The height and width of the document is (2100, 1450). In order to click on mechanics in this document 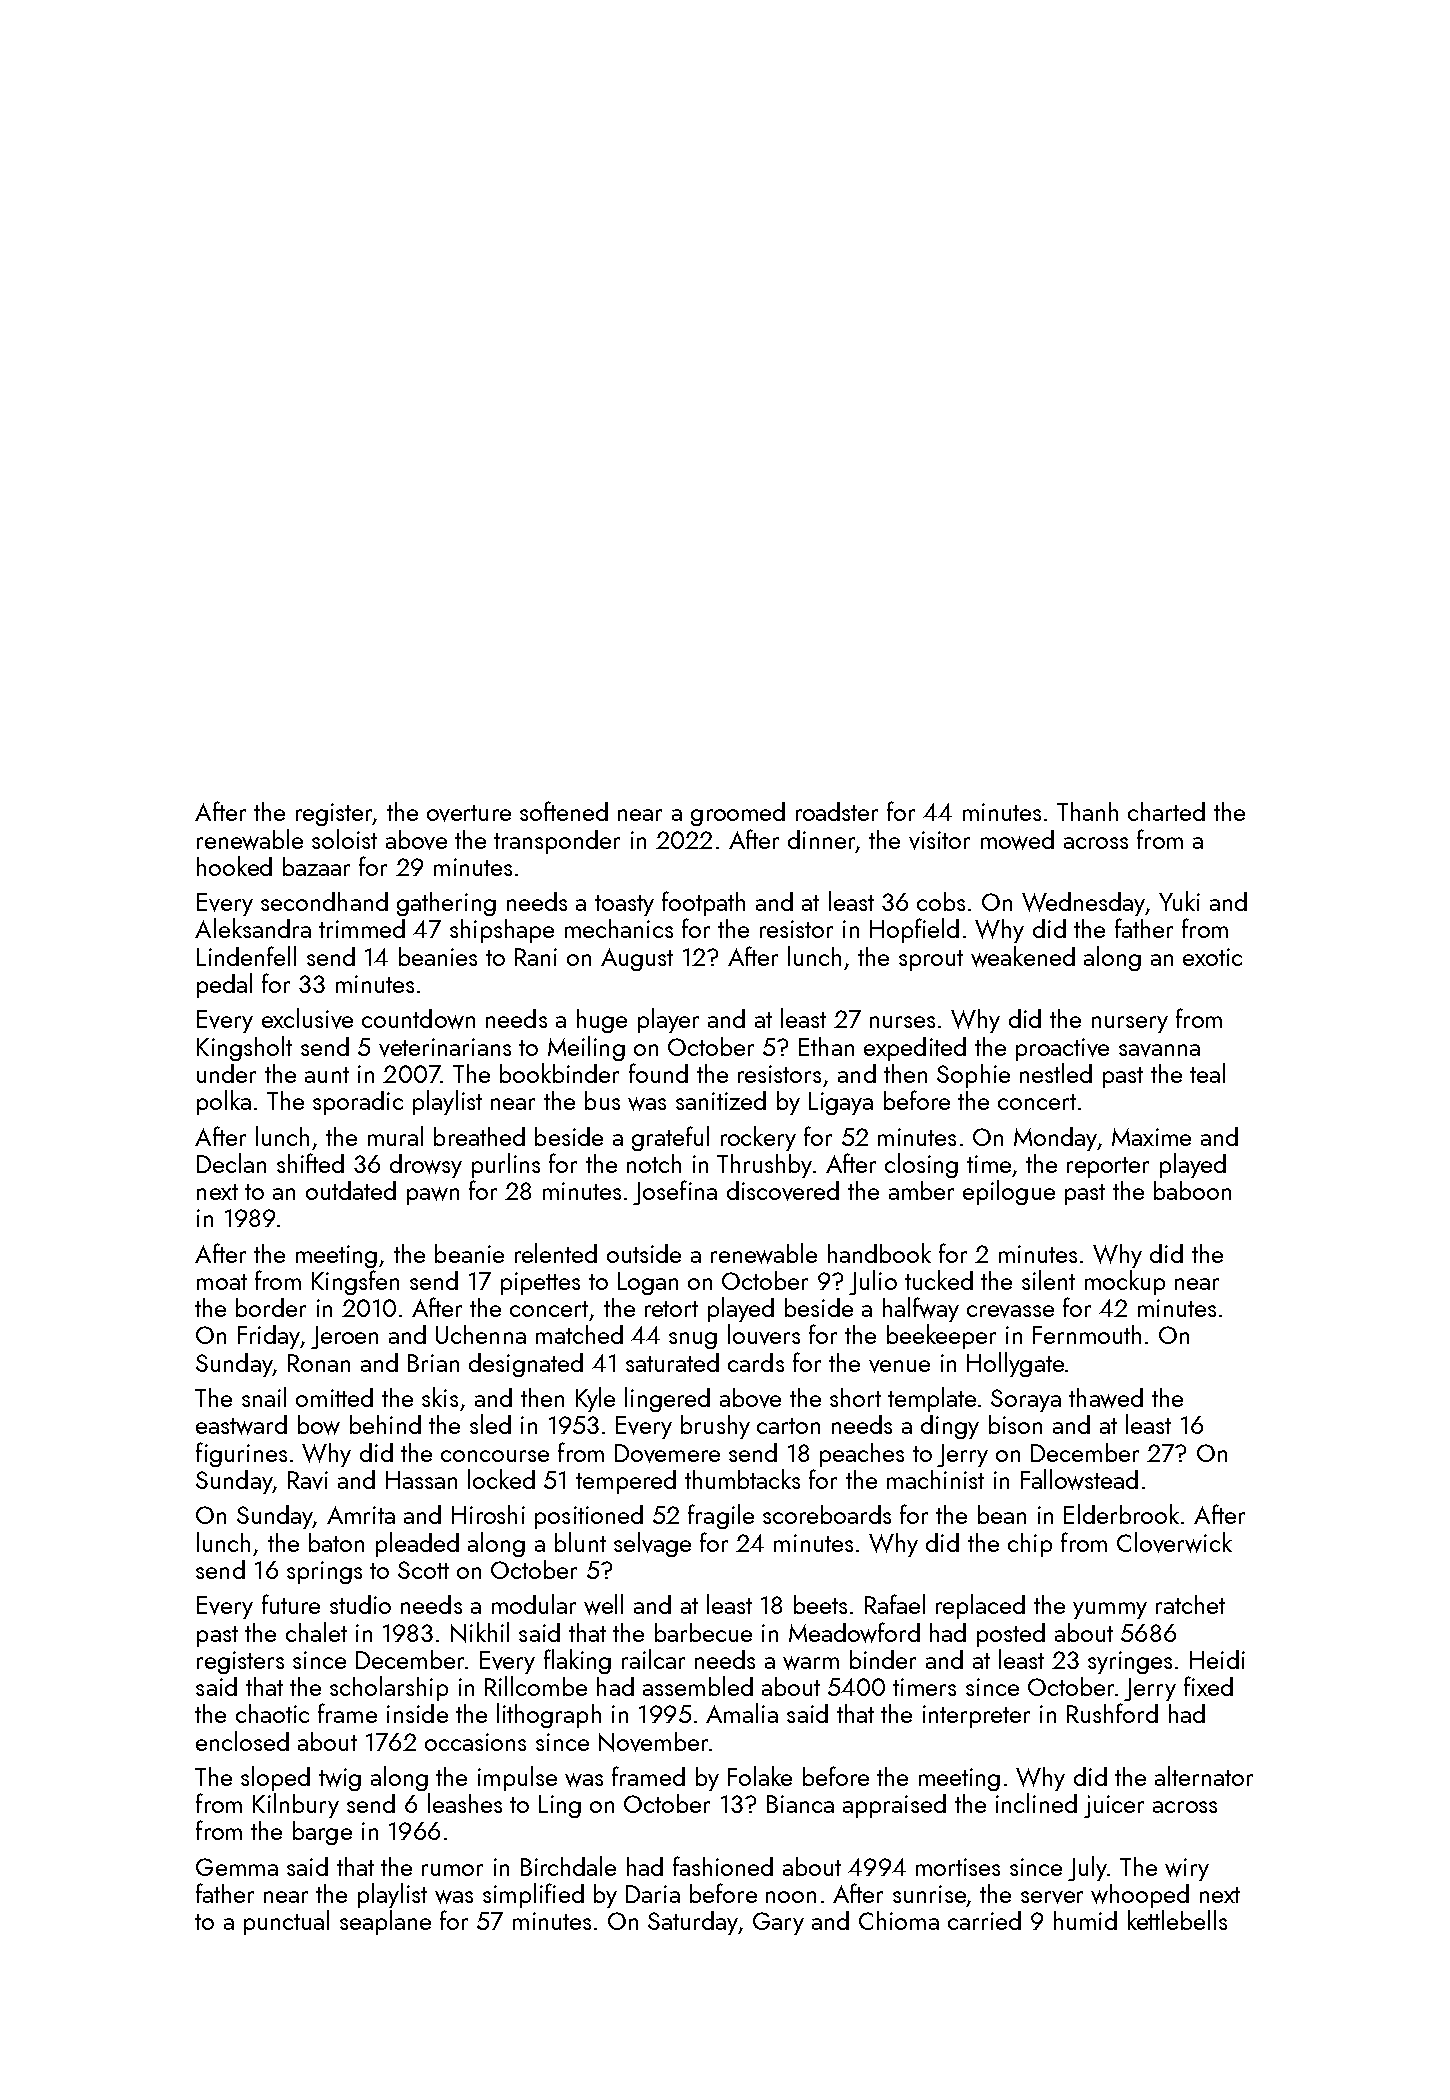, I will do `click(619, 928)`.
